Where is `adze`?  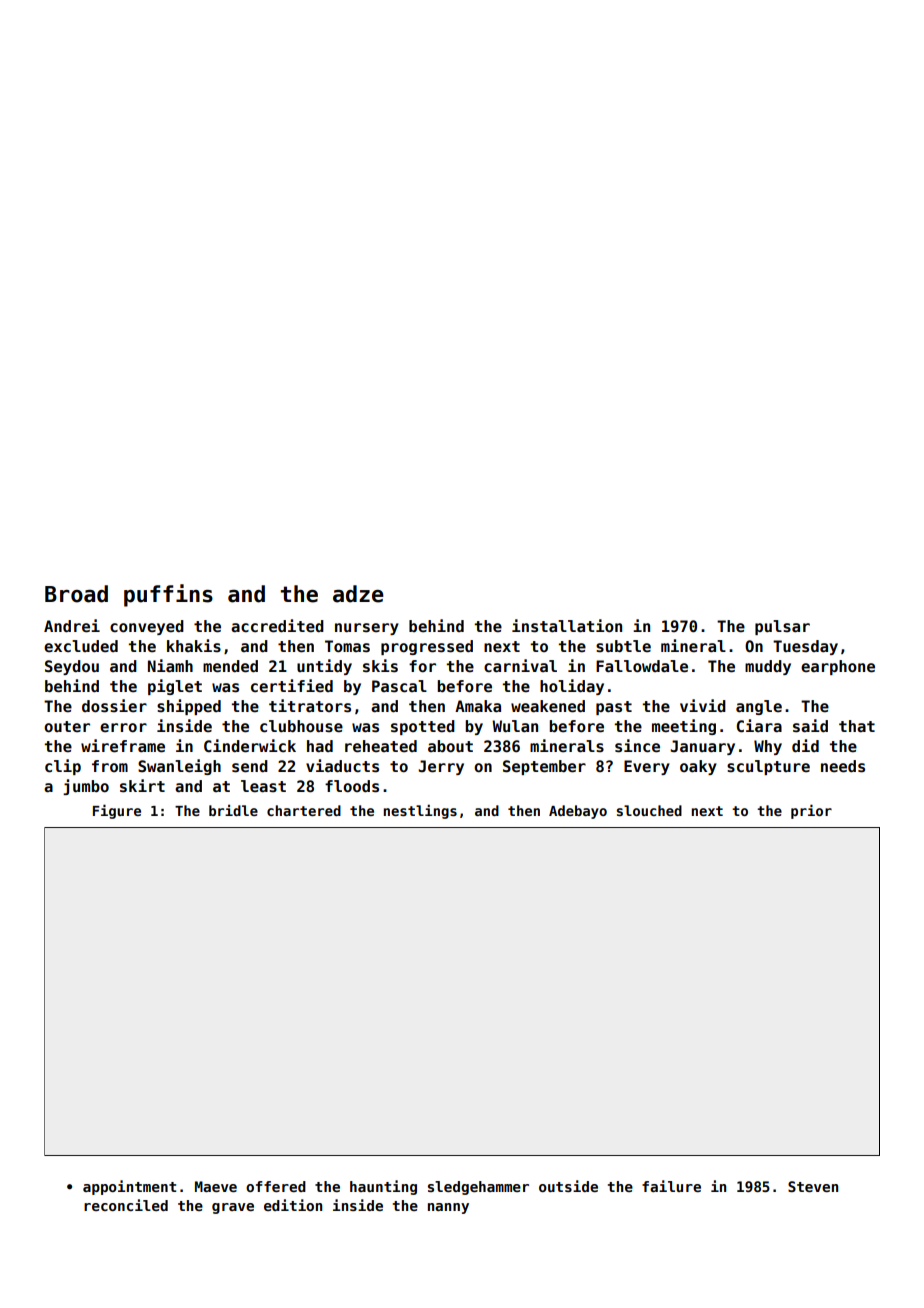
adze is located at coordinates (358, 594).
